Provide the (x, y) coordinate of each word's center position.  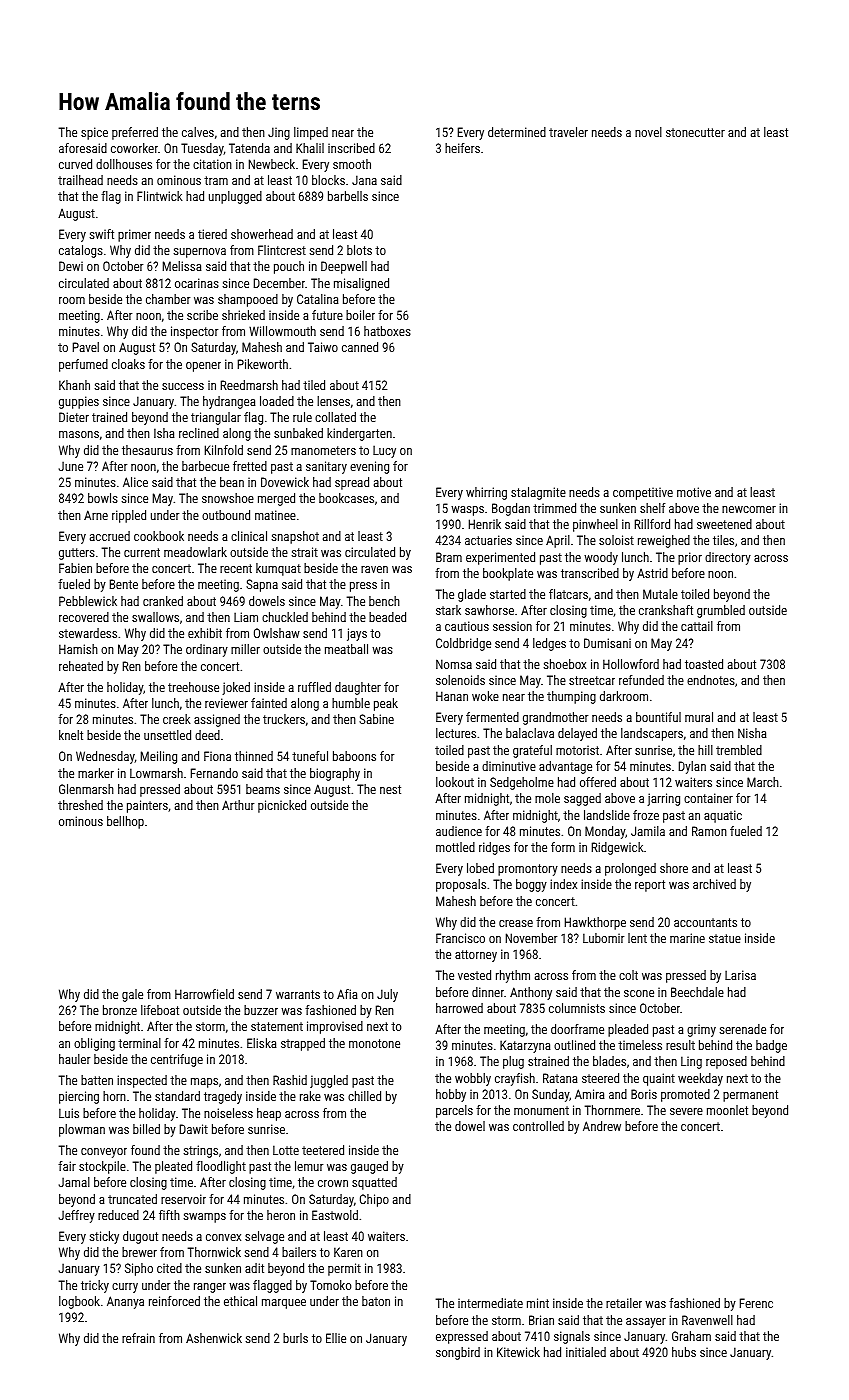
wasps (467, 511)
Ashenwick (214, 1338)
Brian (541, 1320)
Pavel (86, 347)
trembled (739, 750)
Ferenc (756, 1303)
